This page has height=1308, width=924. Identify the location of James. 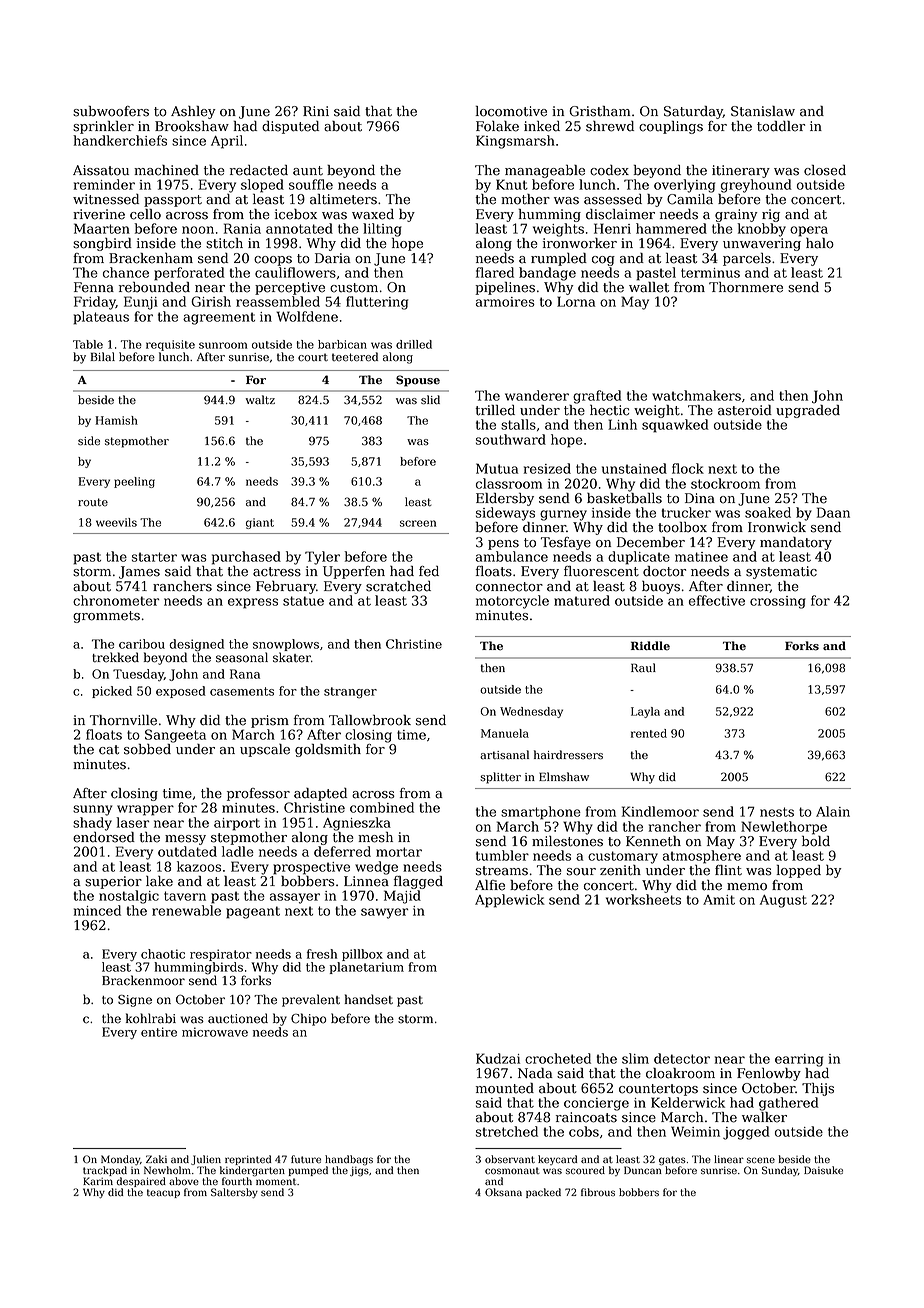
(139, 572).
